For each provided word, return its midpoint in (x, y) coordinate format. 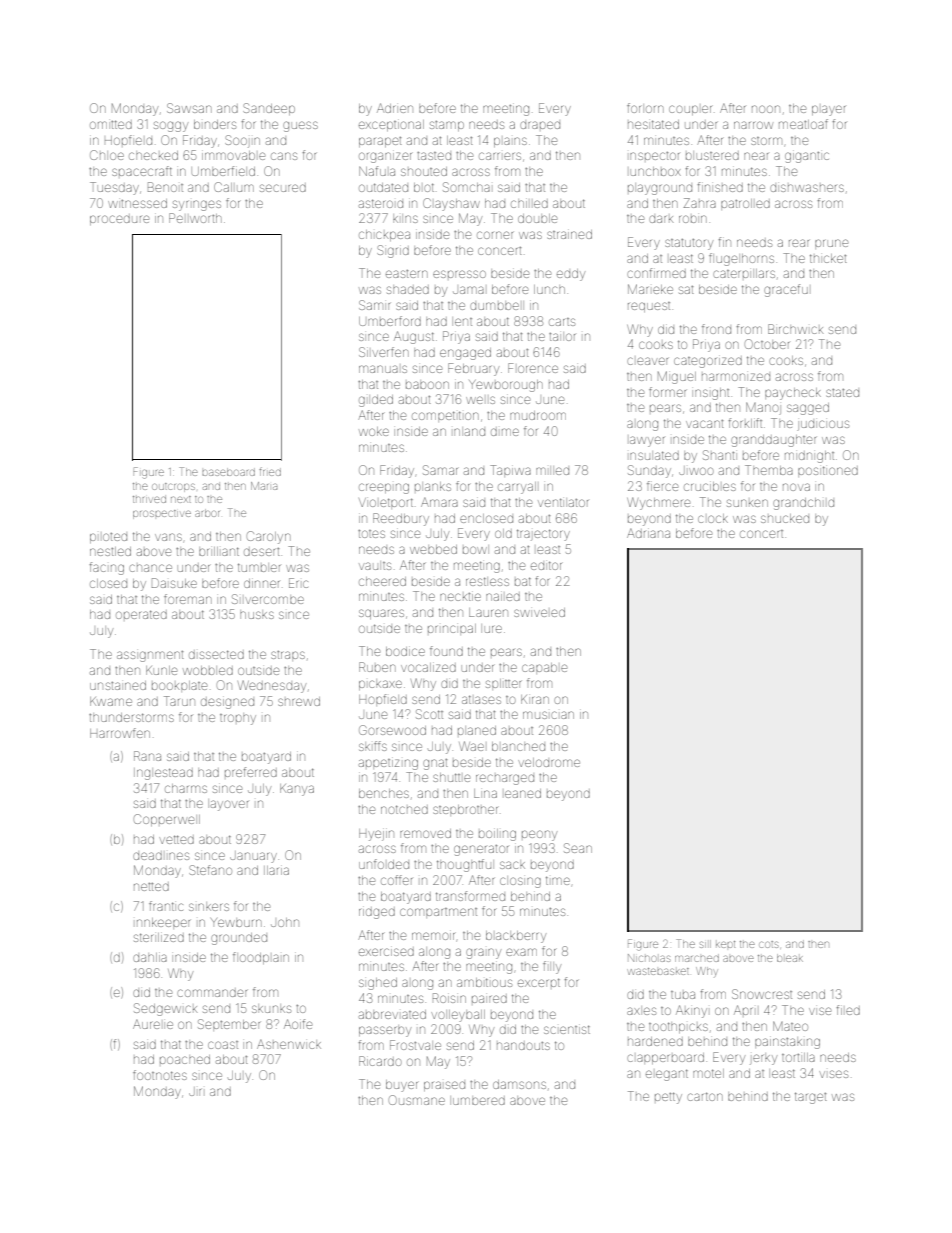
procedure (119, 220)
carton (705, 1096)
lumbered (479, 1101)
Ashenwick (289, 1044)
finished (720, 187)
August (414, 337)
